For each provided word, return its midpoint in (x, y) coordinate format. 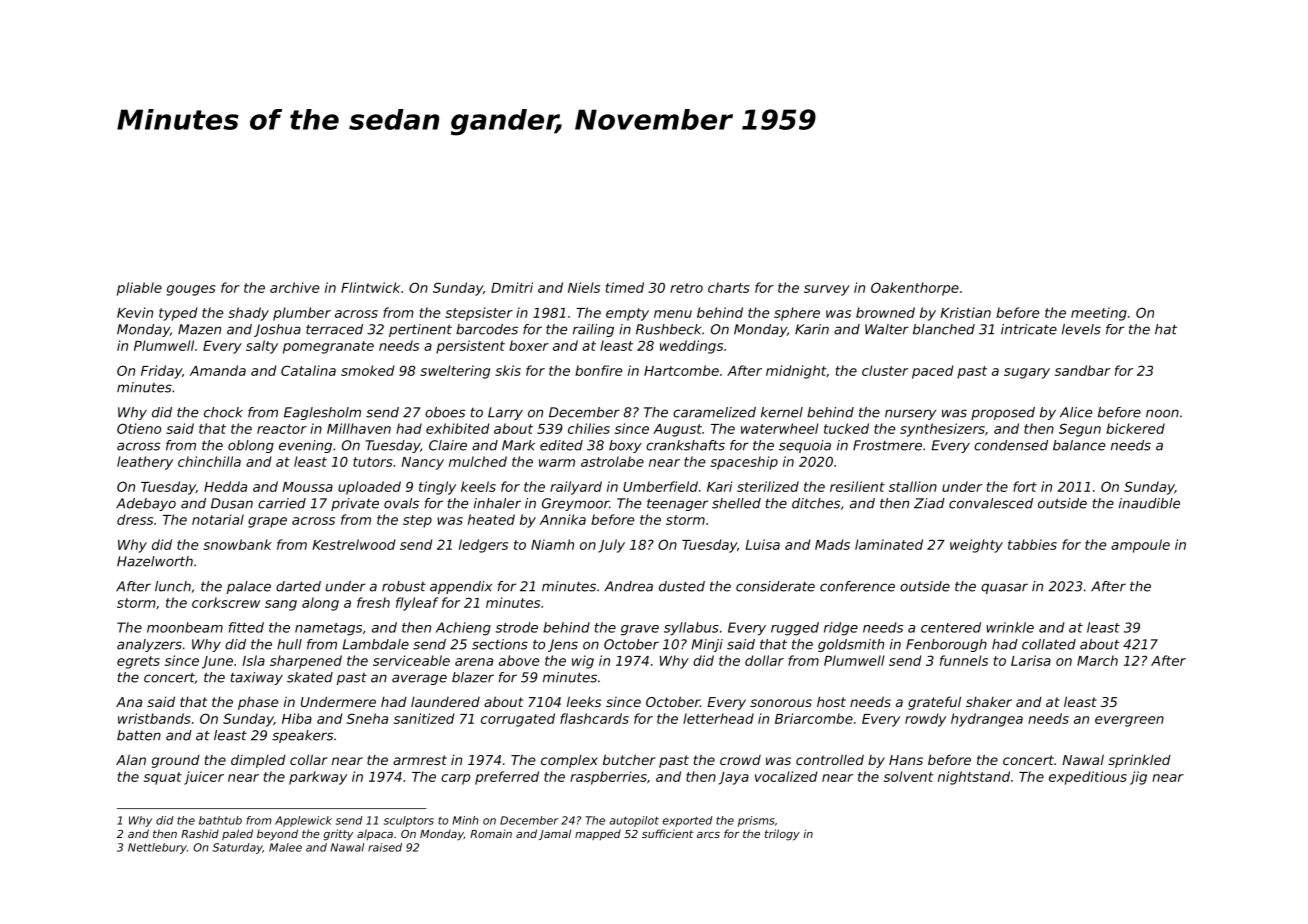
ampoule (1140, 546)
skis (508, 370)
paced (932, 372)
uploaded (369, 488)
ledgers (483, 546)
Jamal (555, 834)
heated (491, 519)
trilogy (782, 835)
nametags (328, 629)
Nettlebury (157, 848)
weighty (976, 546)
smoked (367, 370)
